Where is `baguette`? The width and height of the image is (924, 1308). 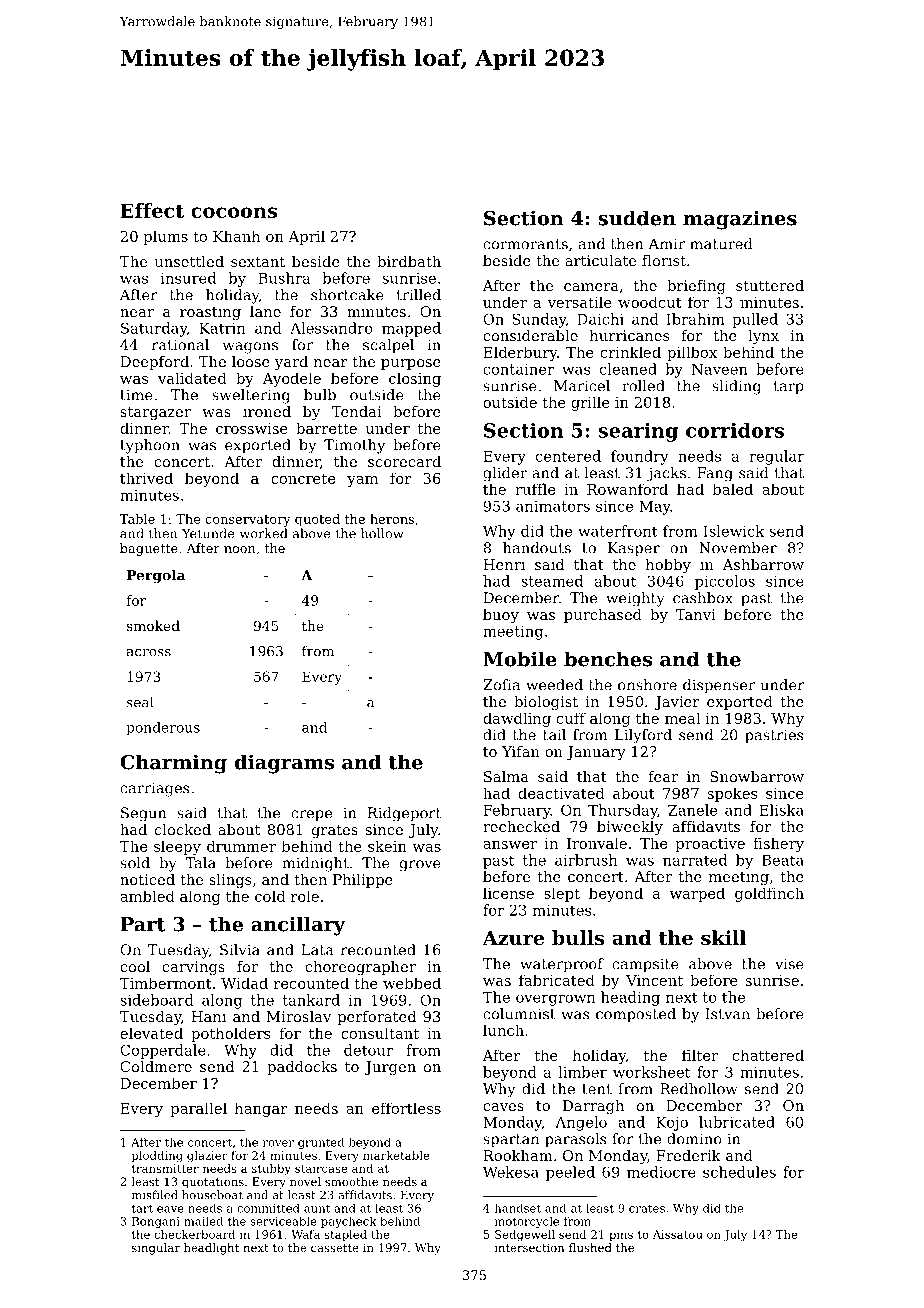 baguette is located at coordinates (149, 549).
